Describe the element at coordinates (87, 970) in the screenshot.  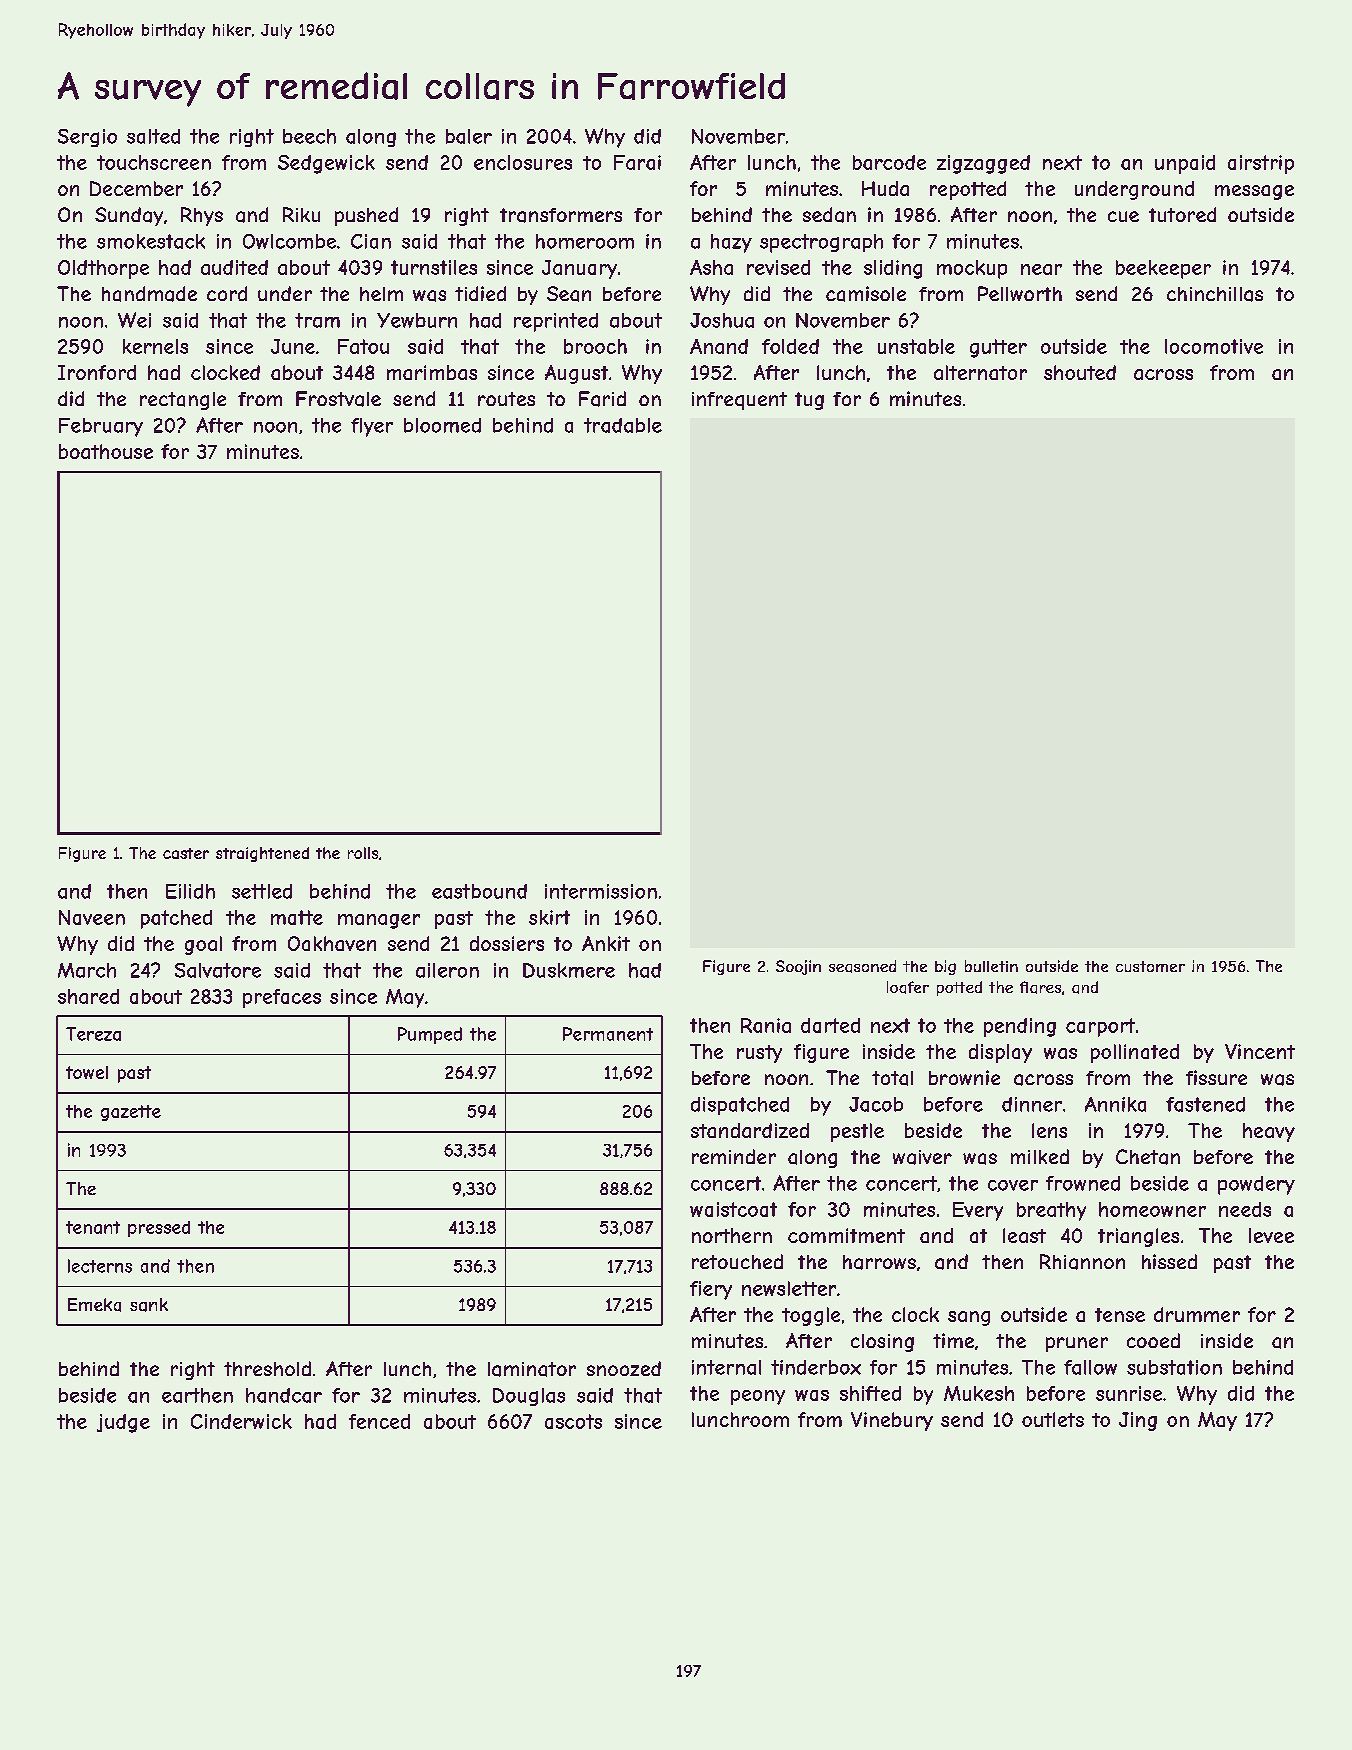
I see `March` at that location.
